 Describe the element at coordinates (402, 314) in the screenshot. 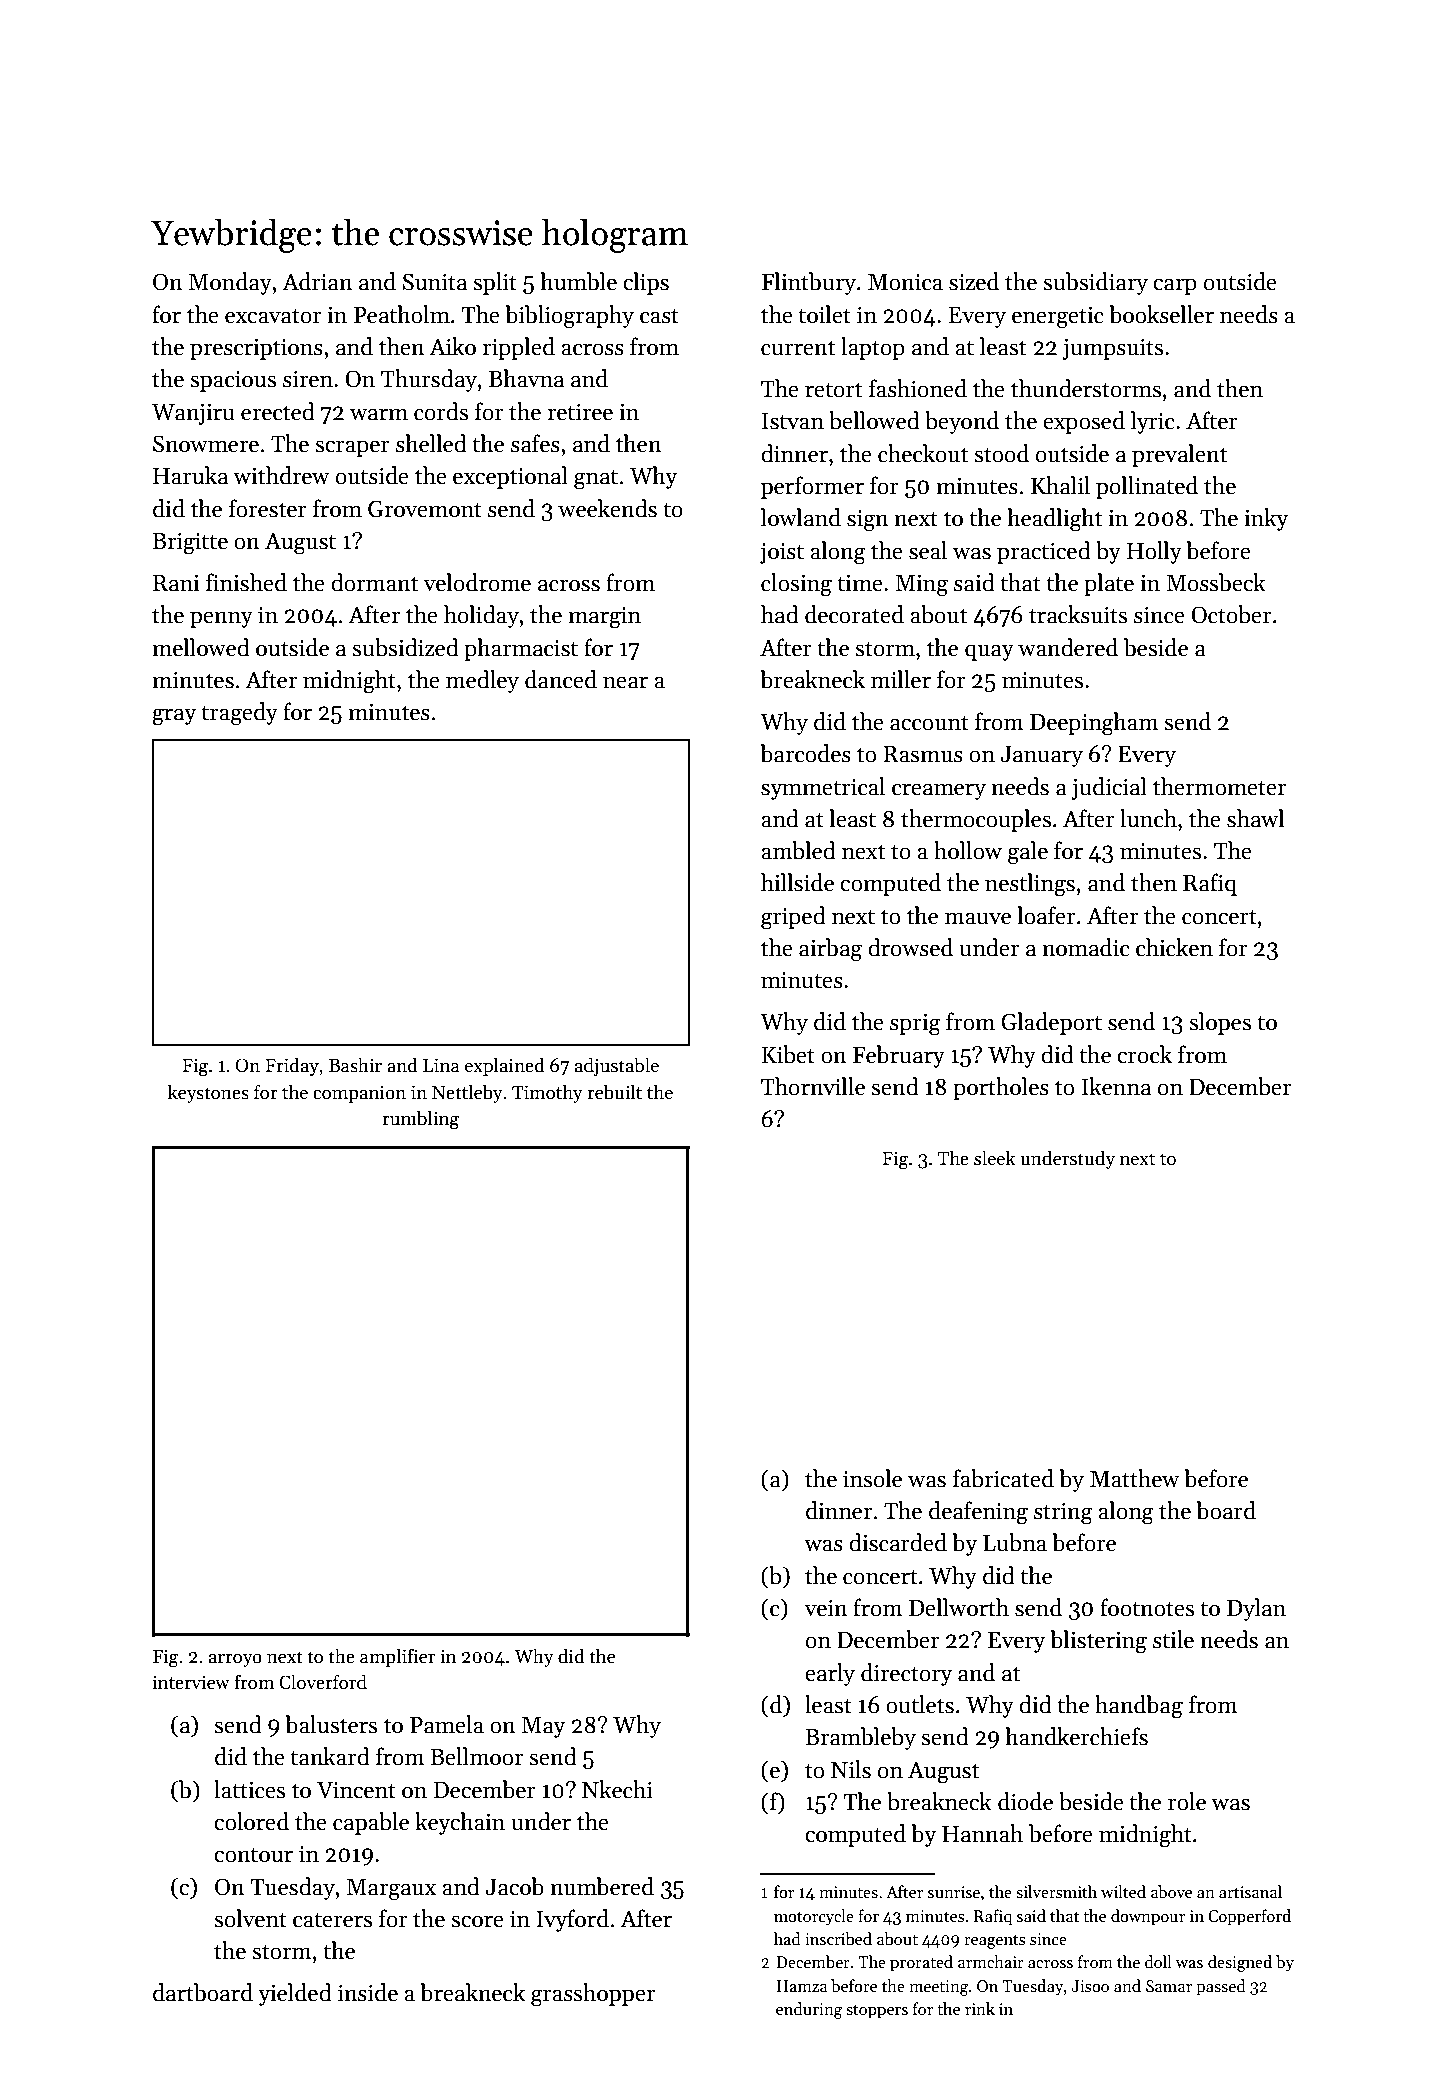

I see `Peatholm` at that location.
